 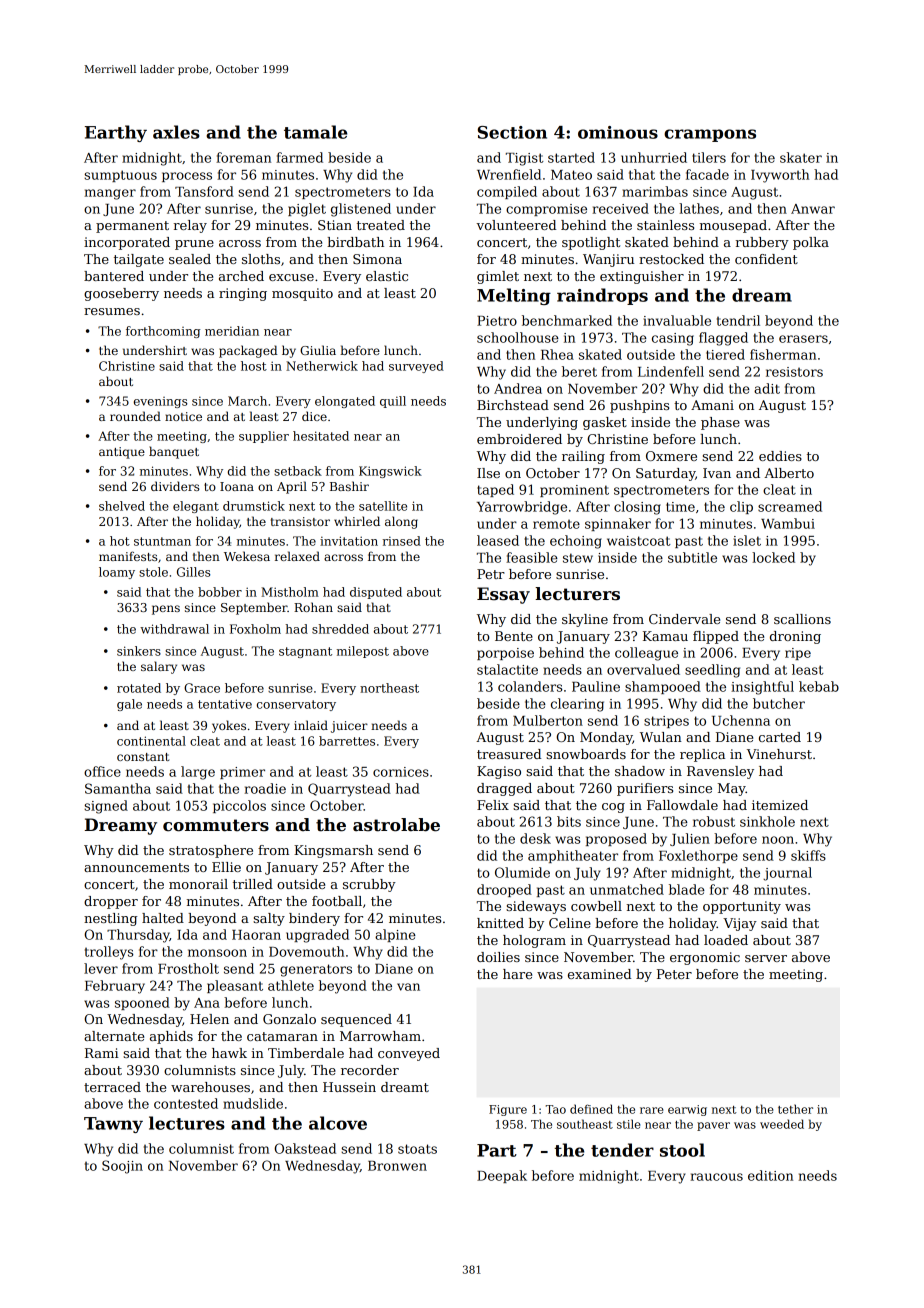 What do you see at coordinates (710, 135) in the image?
I see `crampons` at bounding box center [710, 135].
